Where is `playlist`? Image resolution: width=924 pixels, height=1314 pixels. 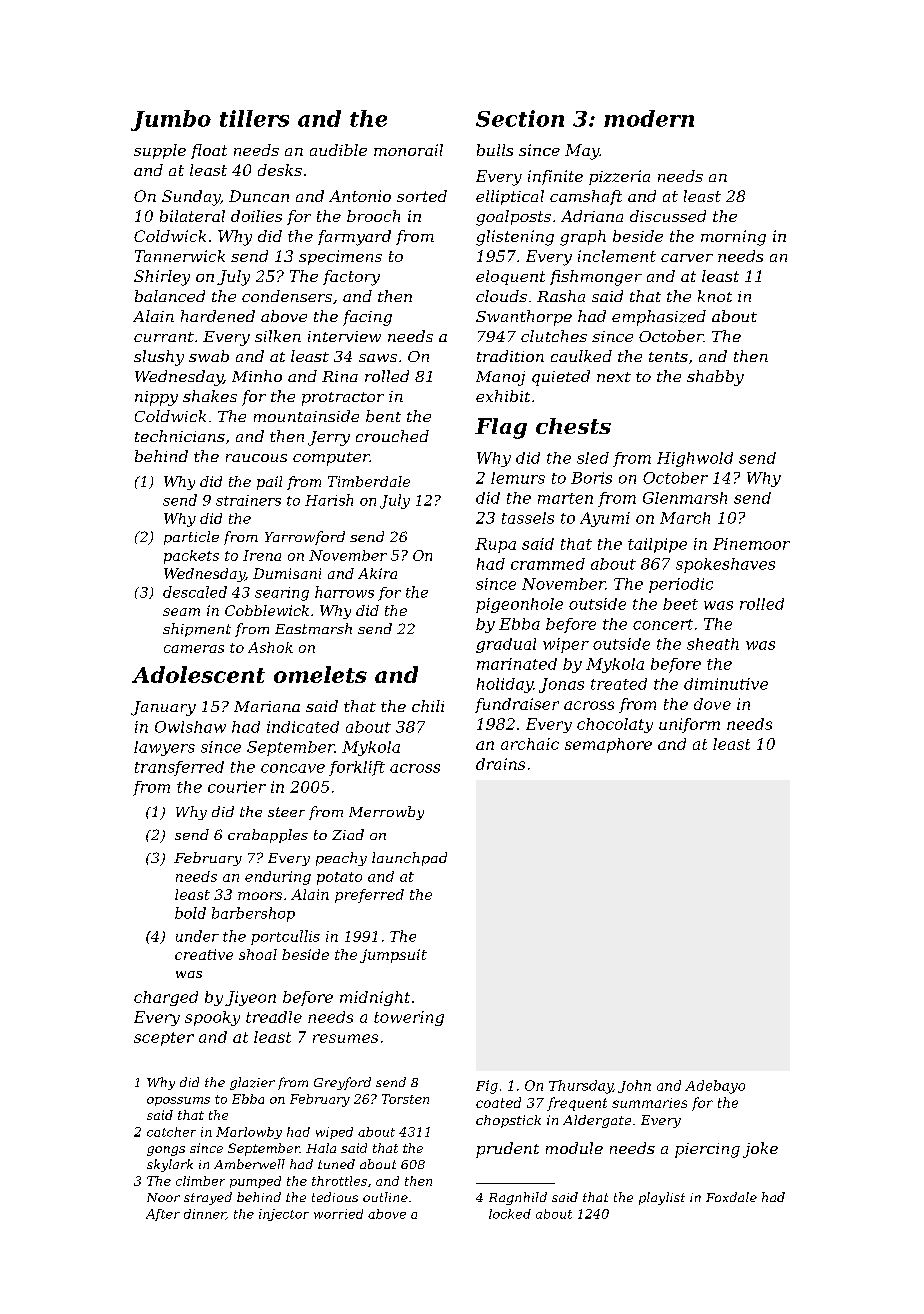
playlist is located at coordinates (662, 1198).
